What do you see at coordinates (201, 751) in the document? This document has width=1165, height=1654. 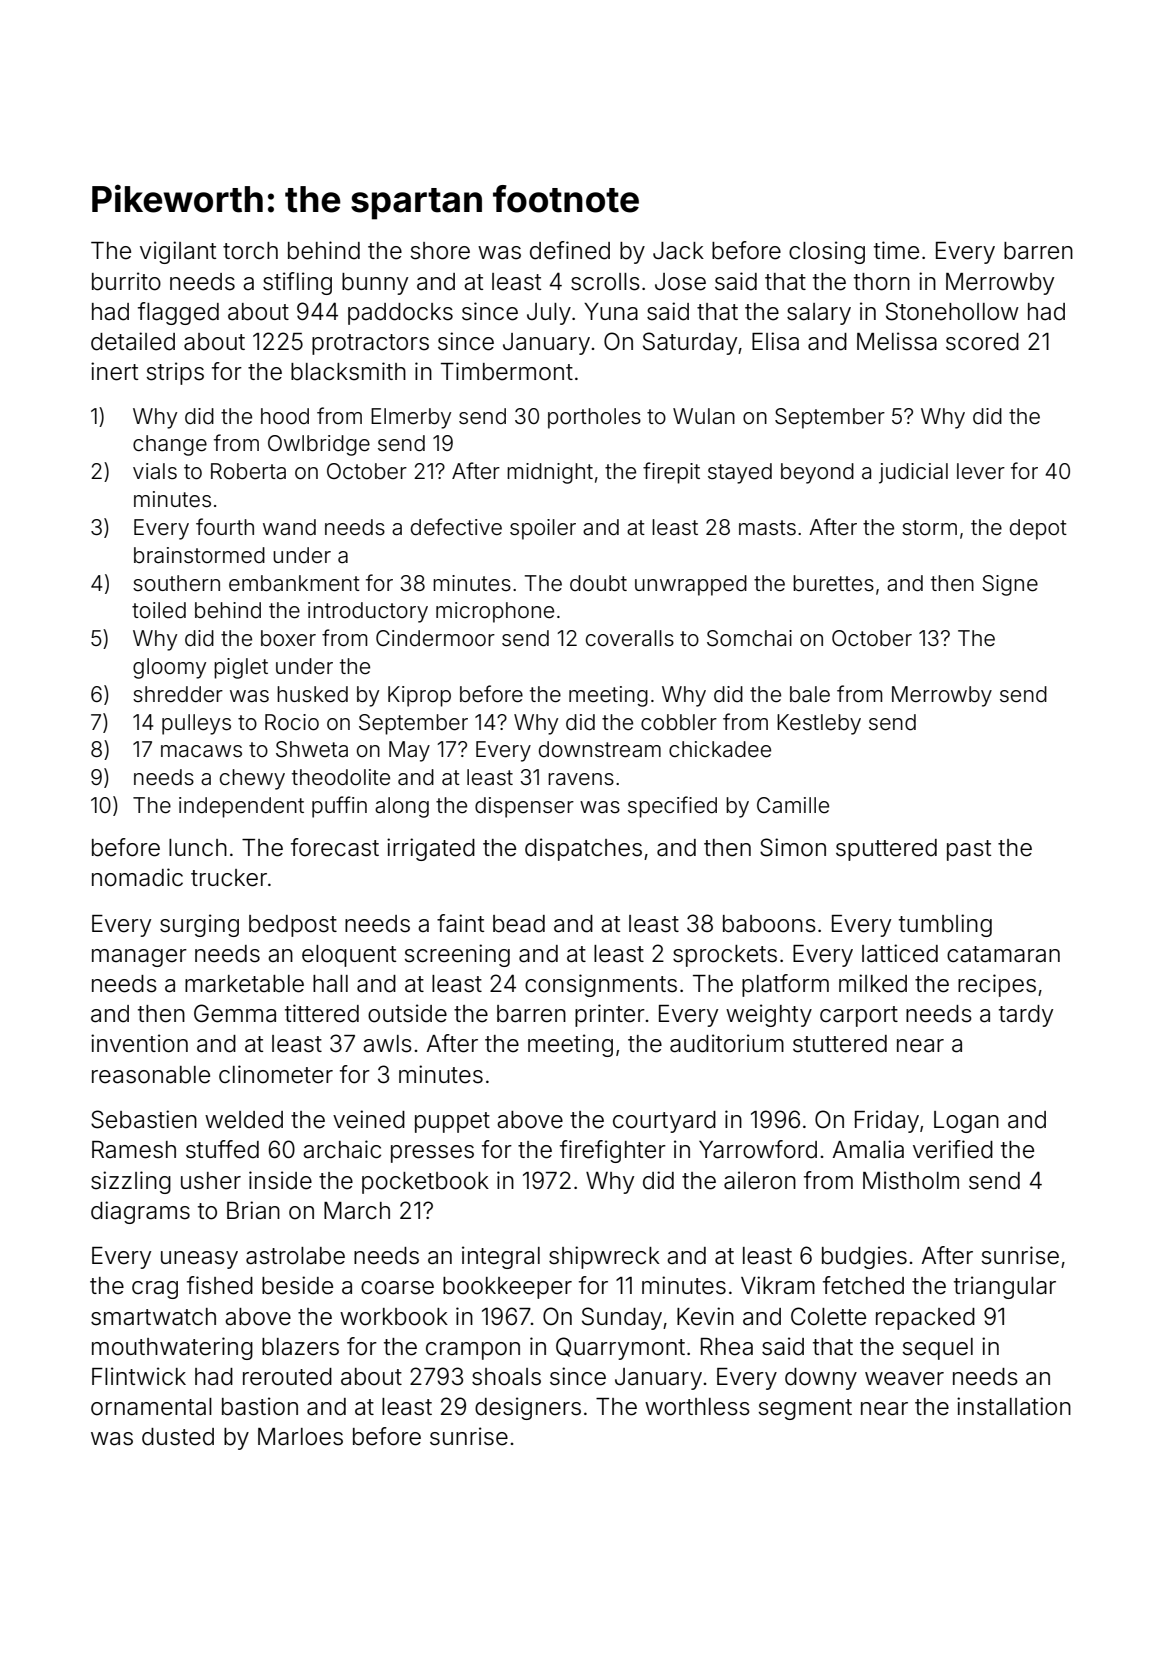 I see `macaws` at bounding box center [201, 751].
